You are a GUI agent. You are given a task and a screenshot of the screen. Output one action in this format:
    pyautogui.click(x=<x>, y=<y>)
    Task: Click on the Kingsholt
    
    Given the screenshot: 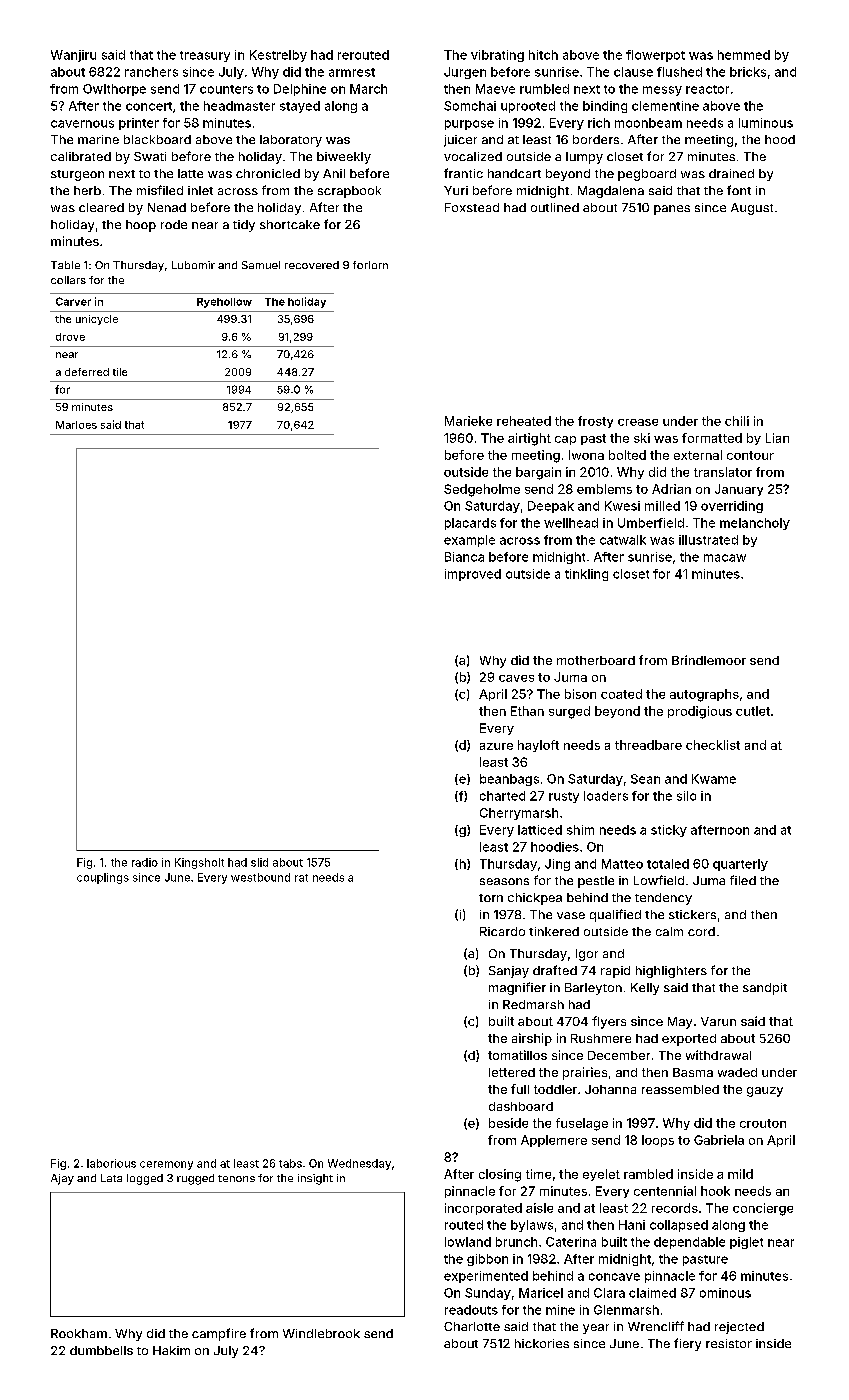 What is the action you would take?
    pyautogui.click(x=199, y=863)
